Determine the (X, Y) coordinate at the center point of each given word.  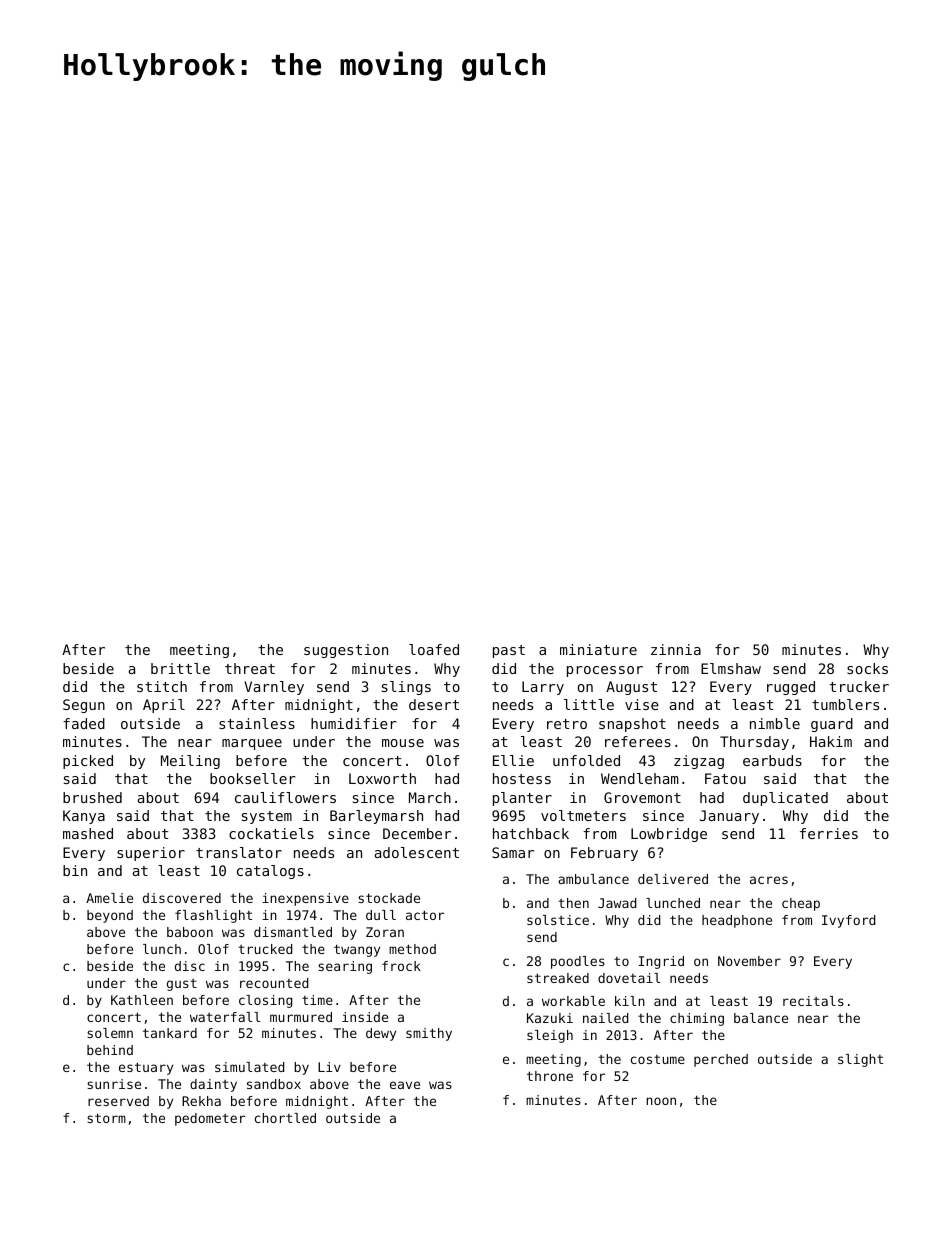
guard (832, 725)
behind (110, 1050)
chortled (285, 1118)
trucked (265, 949)
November (749, 961)
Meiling (190, 762)
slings (406, 688)
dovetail (629, 978)
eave (405, 1085)
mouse (403, 743)
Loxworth (382, 778)
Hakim (831, 741)
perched (721, 1060)
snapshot (632, 725)
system (267, 817)
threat (250, 668)
